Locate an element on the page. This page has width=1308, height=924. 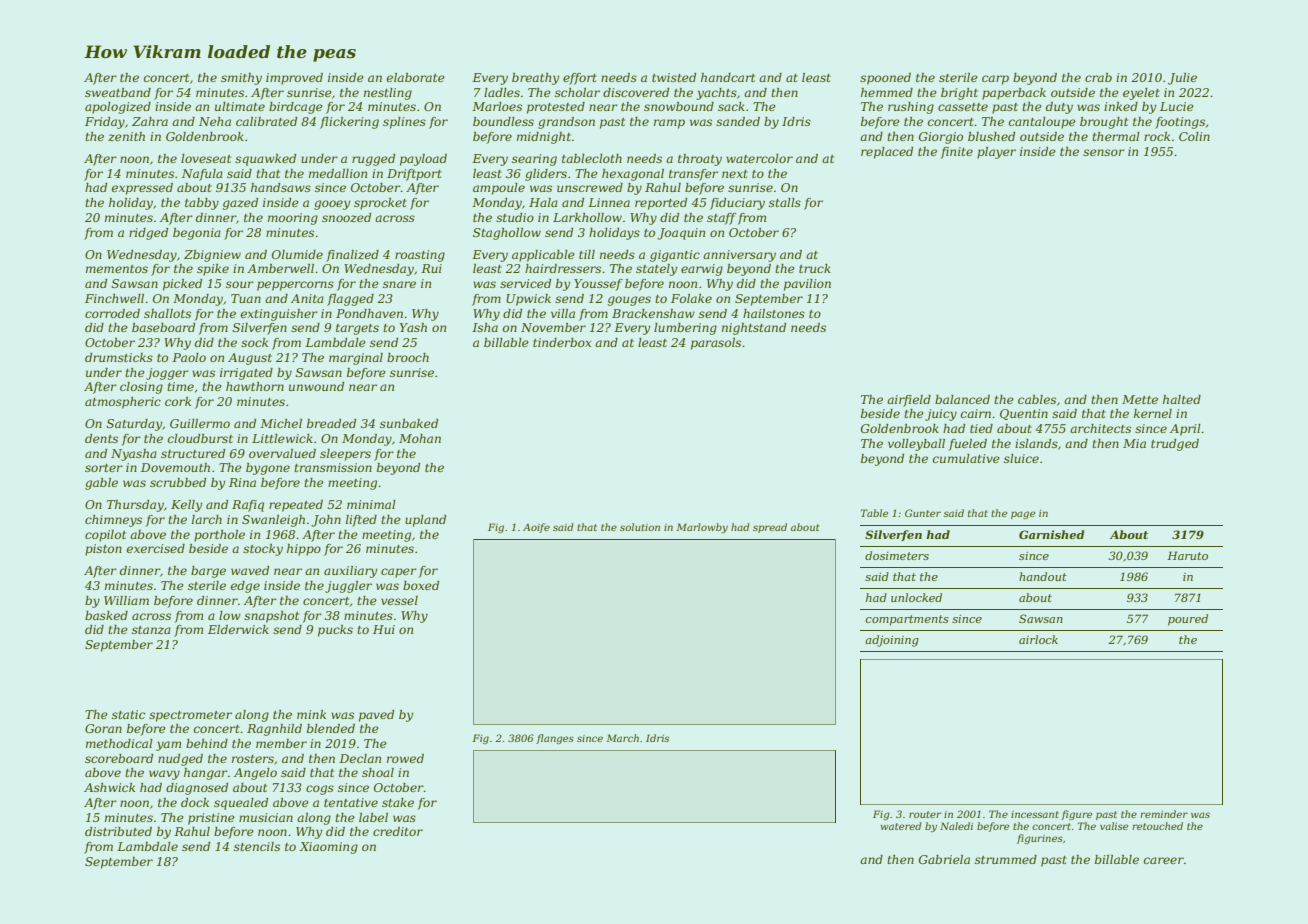
Michel is located at coordinates (281, 423).
